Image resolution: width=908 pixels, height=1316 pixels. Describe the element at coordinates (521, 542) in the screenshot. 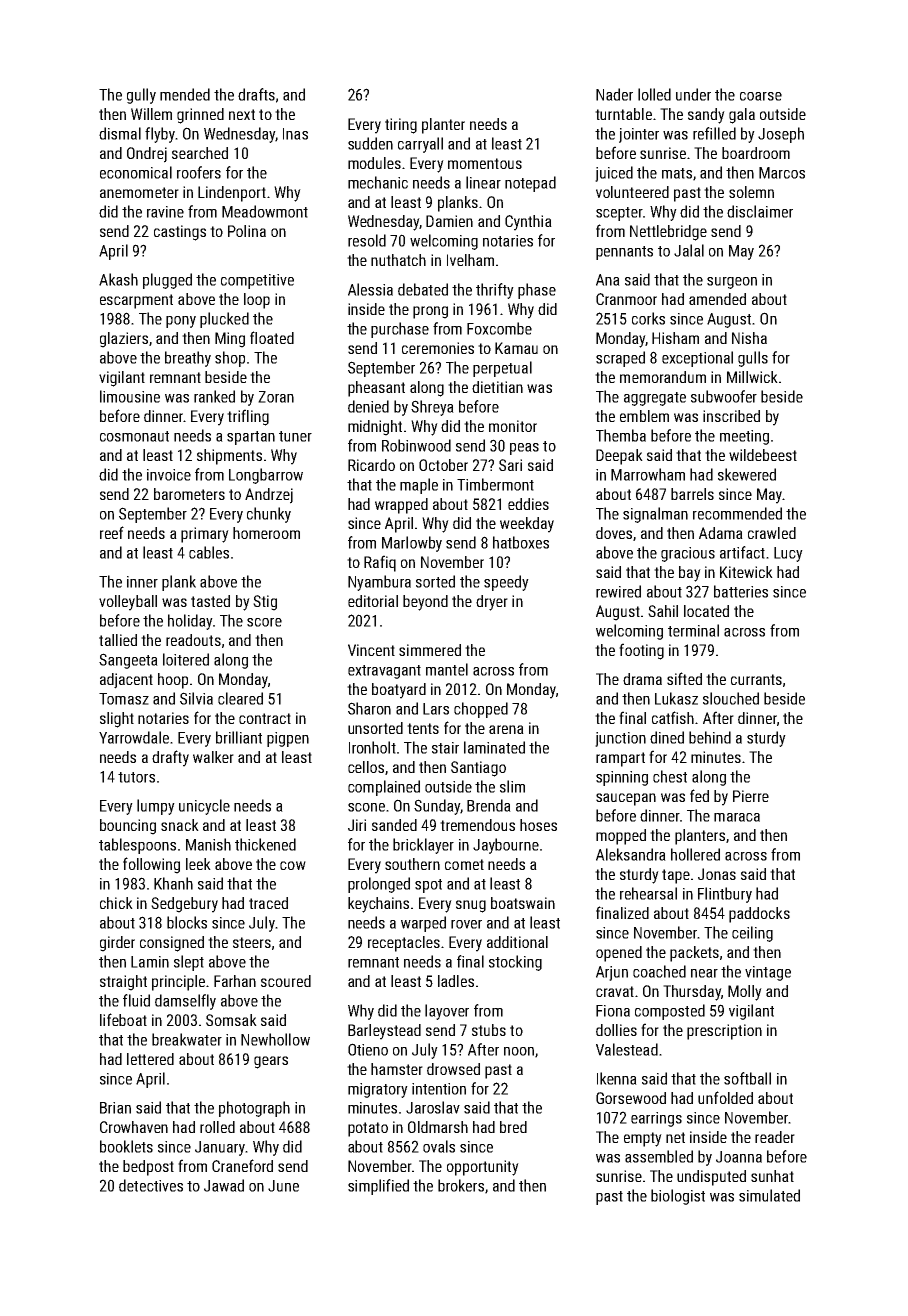

I see `hatboxes` at that location.
